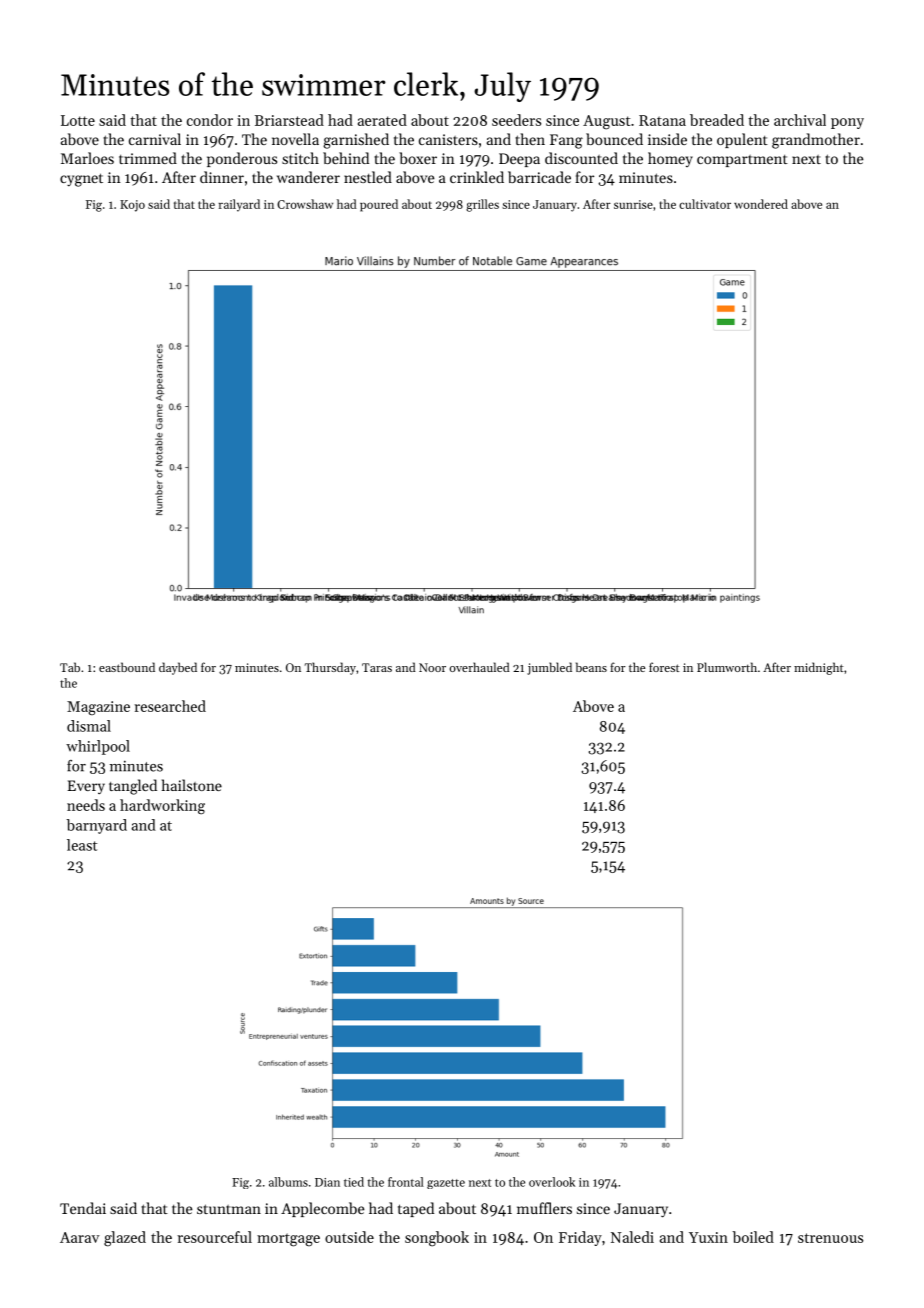 This screenshot has width=924, height=1308. I want to click on hailstone, so click(192, 785).
